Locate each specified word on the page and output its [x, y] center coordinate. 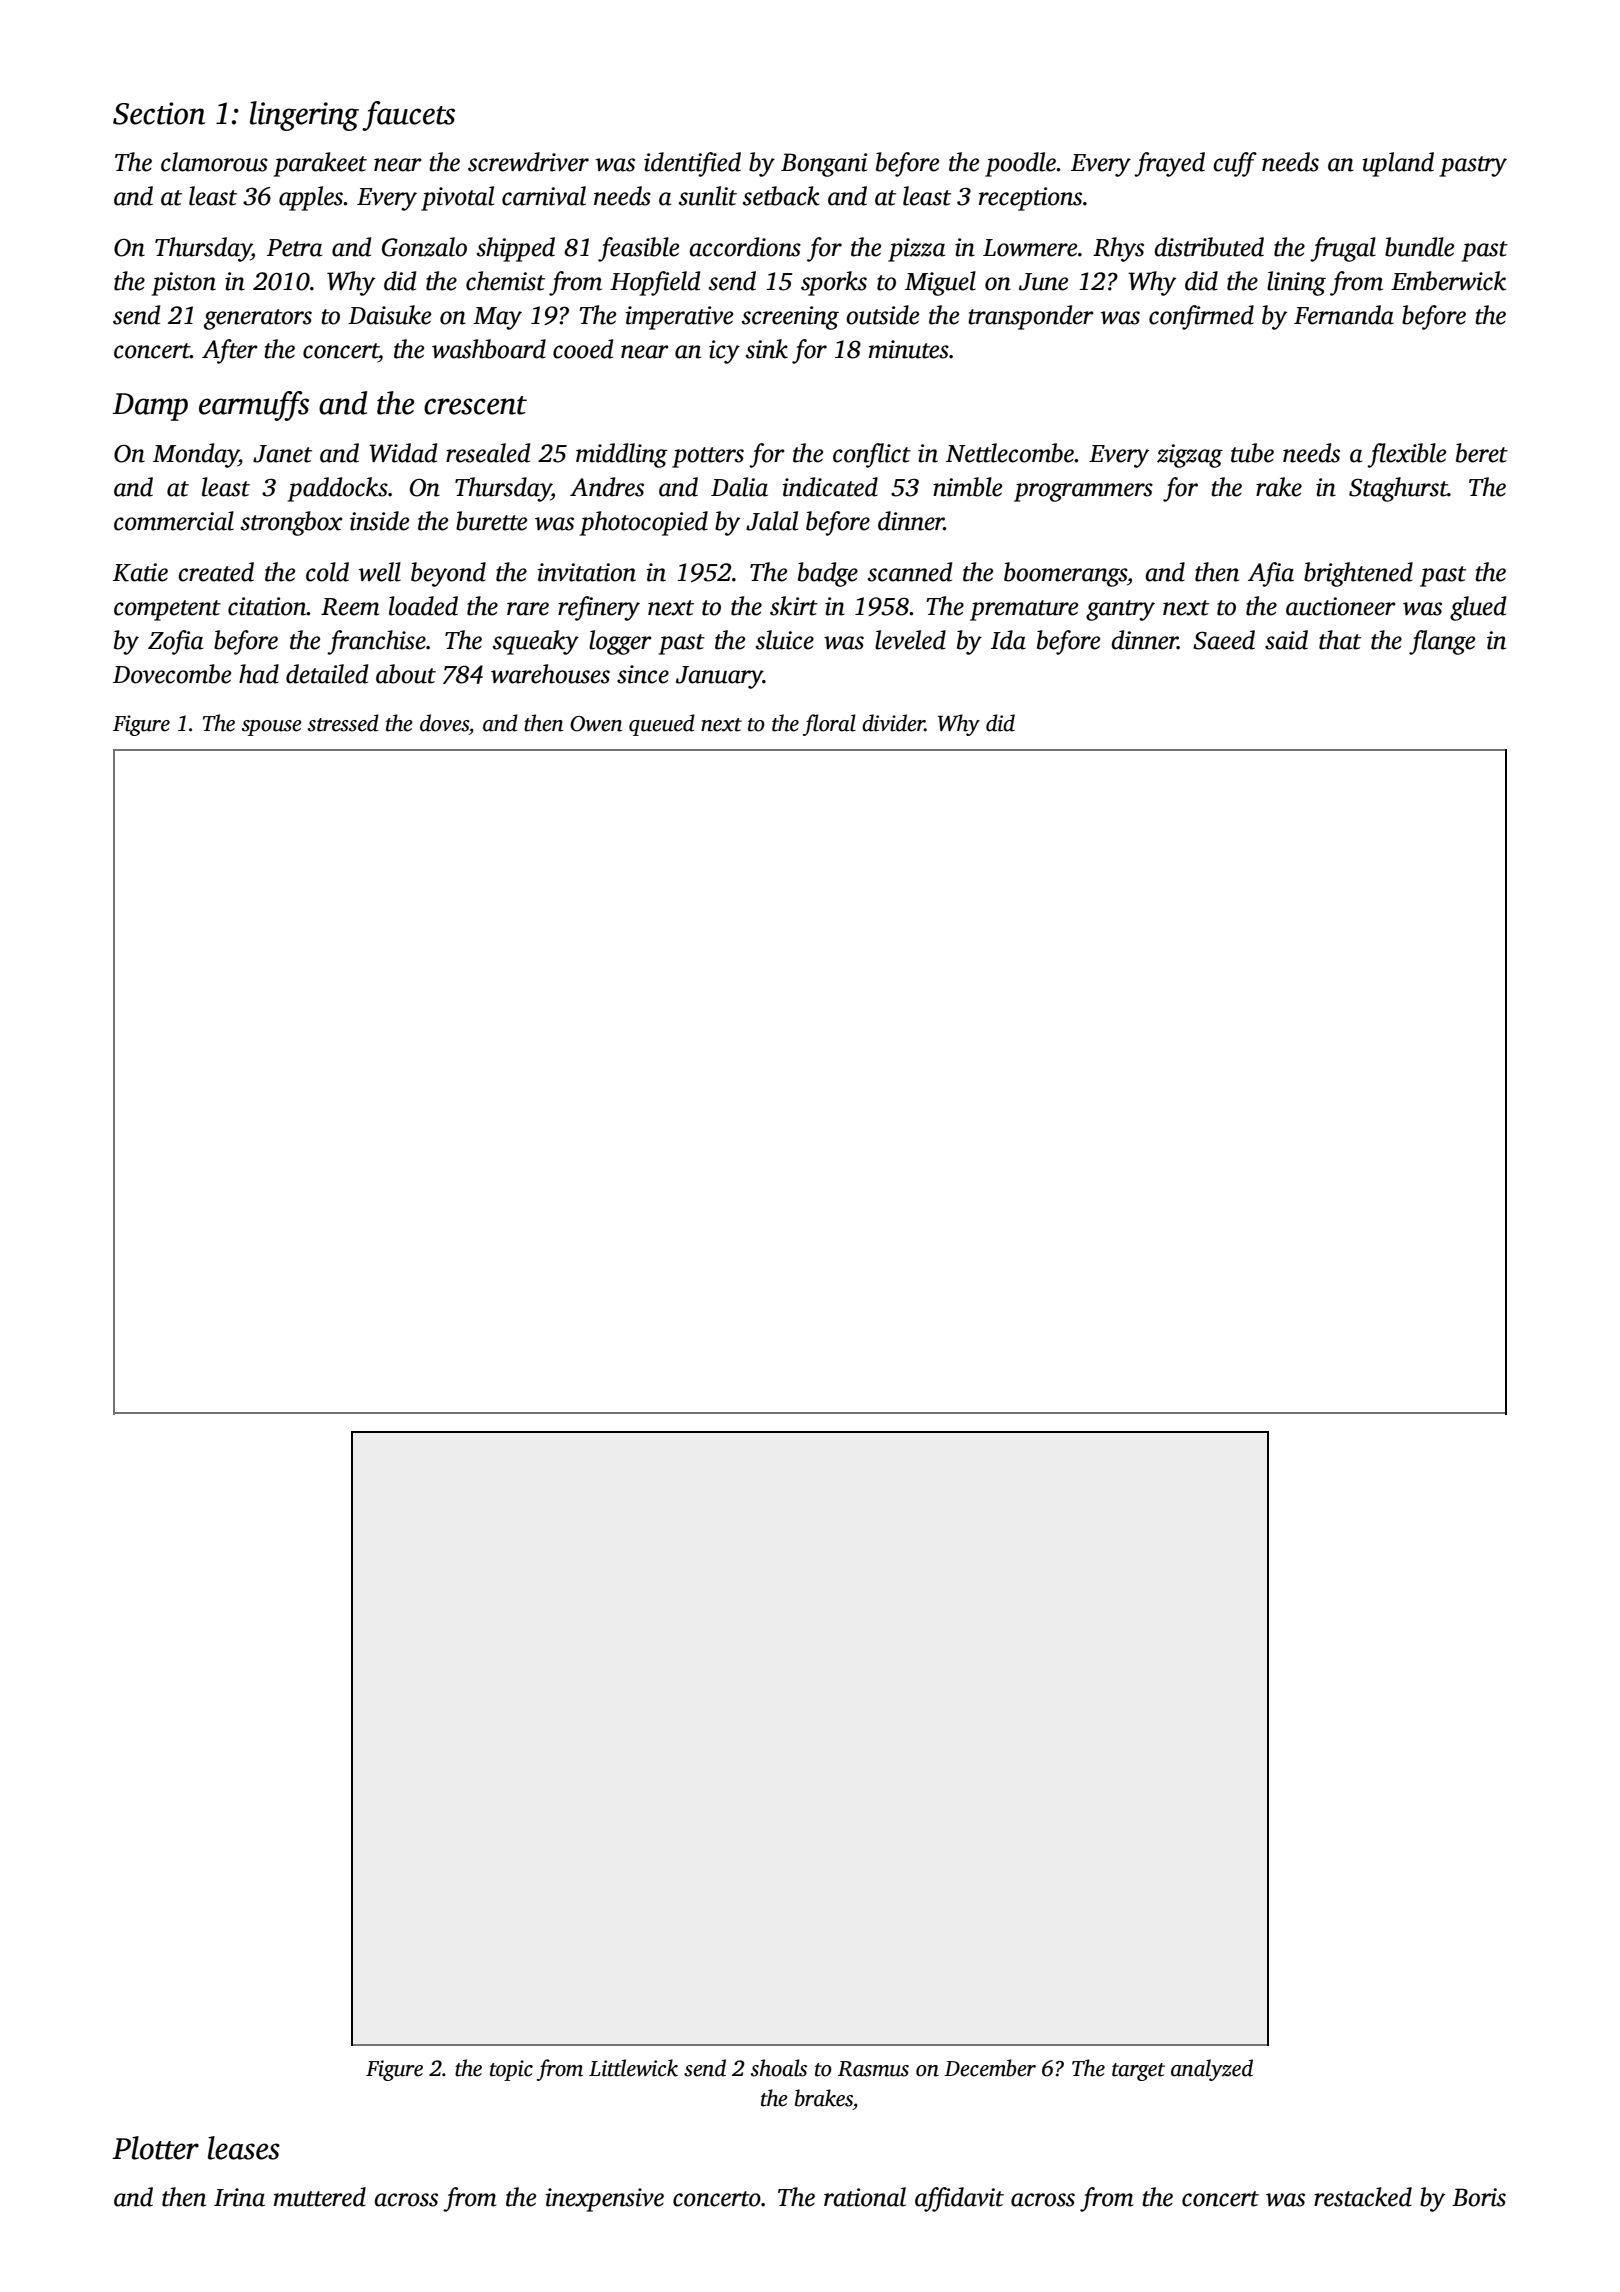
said [1286, 640]
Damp [150, 407]
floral [829, 725]
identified [692, 164]
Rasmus [873, 2069]
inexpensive [604, 2200]
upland [1398, 164]
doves [444, 723]
